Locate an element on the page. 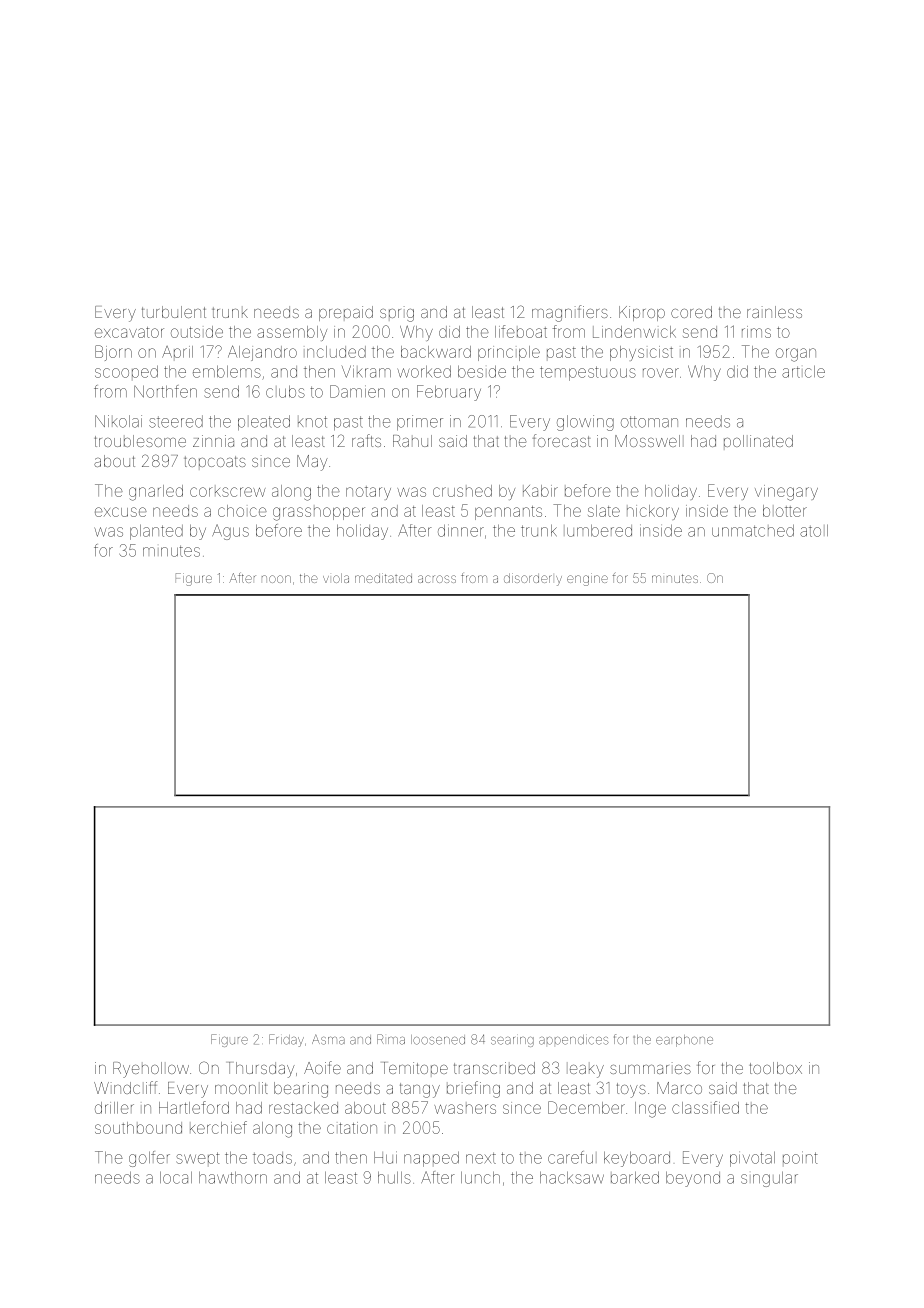  notary is located at coordinates (368, 493).
